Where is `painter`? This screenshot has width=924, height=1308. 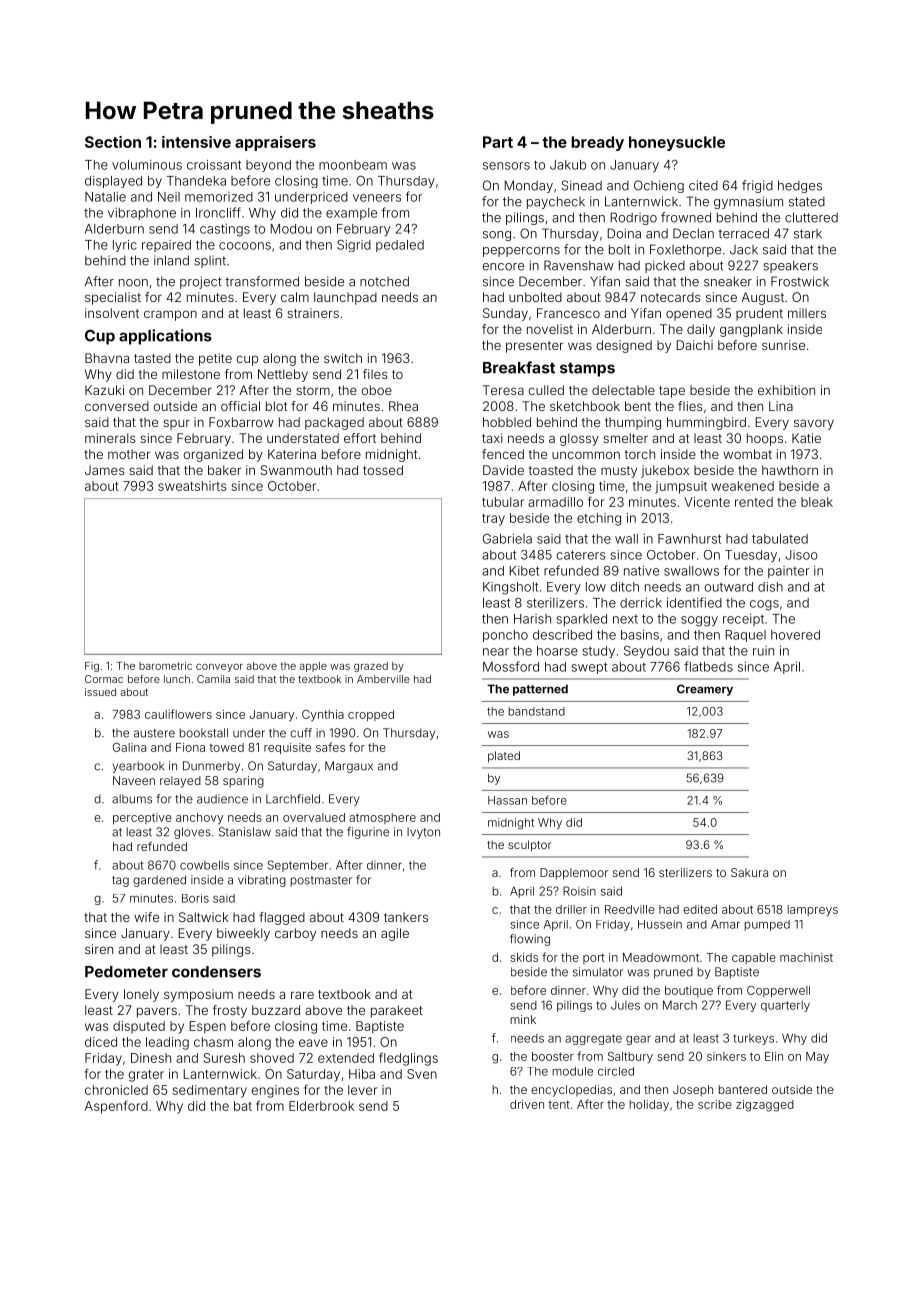
painter is located at coordinates (789, 572).
